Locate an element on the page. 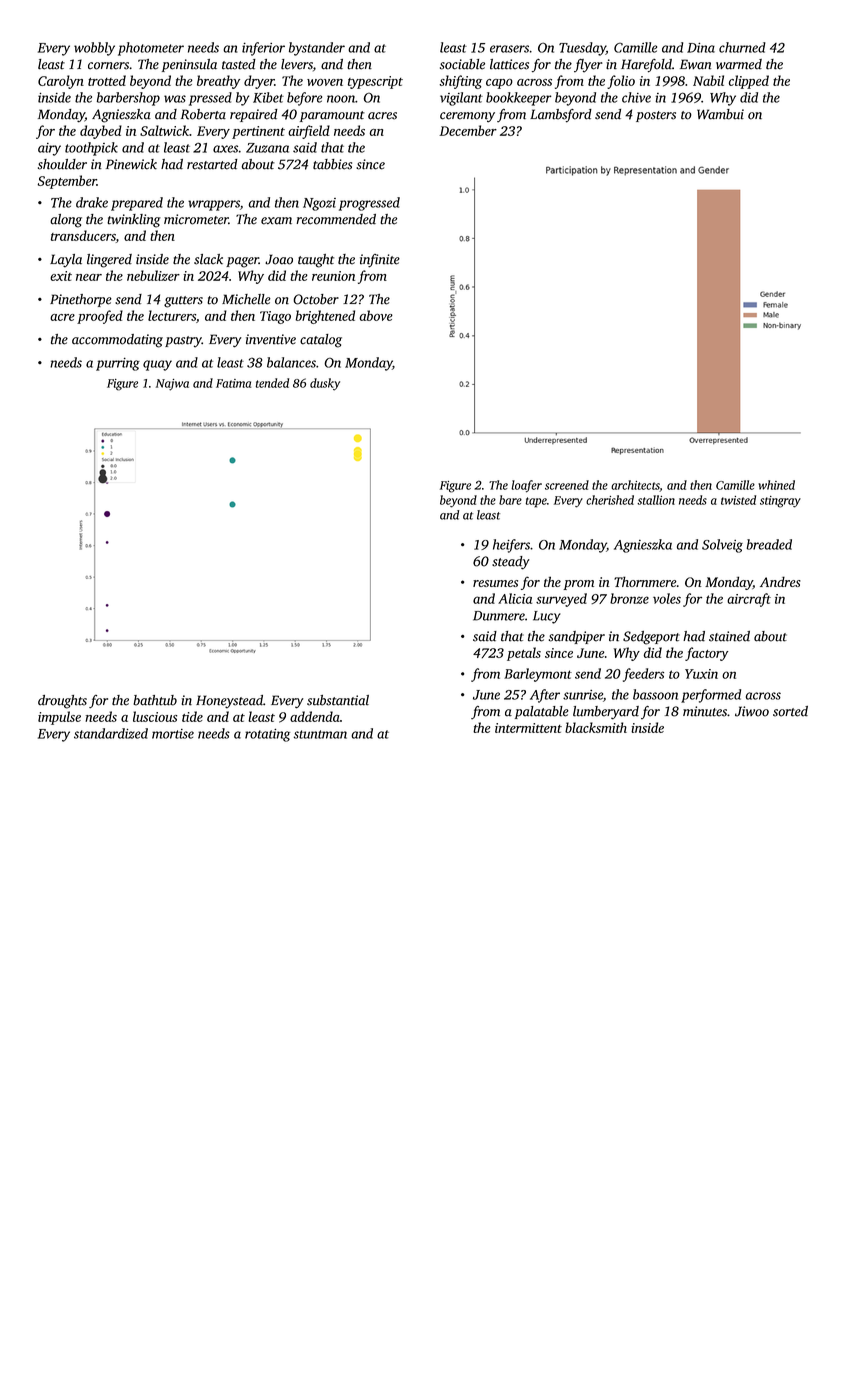 The width and height of the image is (849, 1400). standardized is located at coordinates (111, 733).
